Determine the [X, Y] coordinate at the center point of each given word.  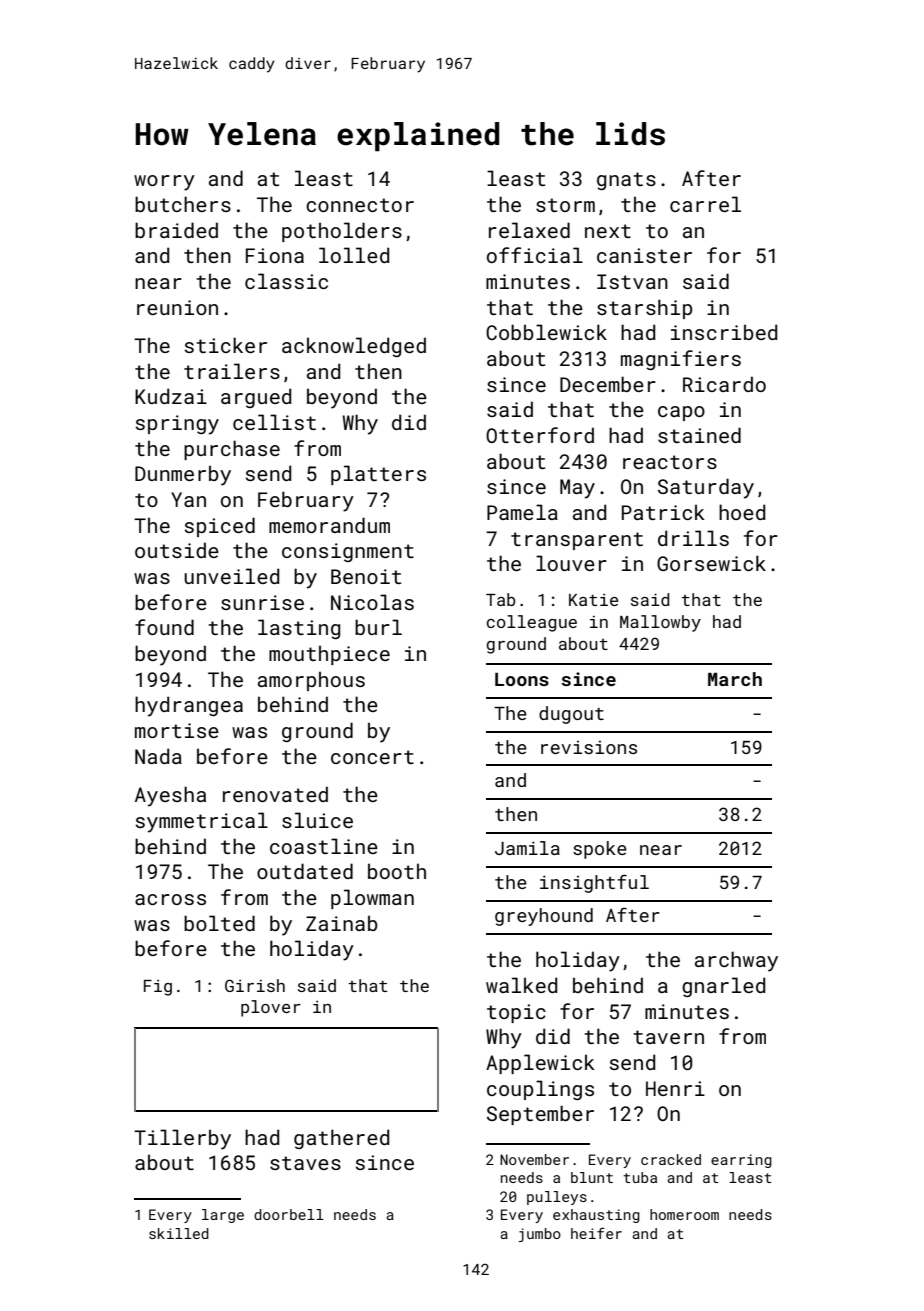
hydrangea [189, 706]
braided [176, 230]
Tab [500, 599]
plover [271, 1008]
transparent [577, 541]
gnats [626, 181]
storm [565, 205]
